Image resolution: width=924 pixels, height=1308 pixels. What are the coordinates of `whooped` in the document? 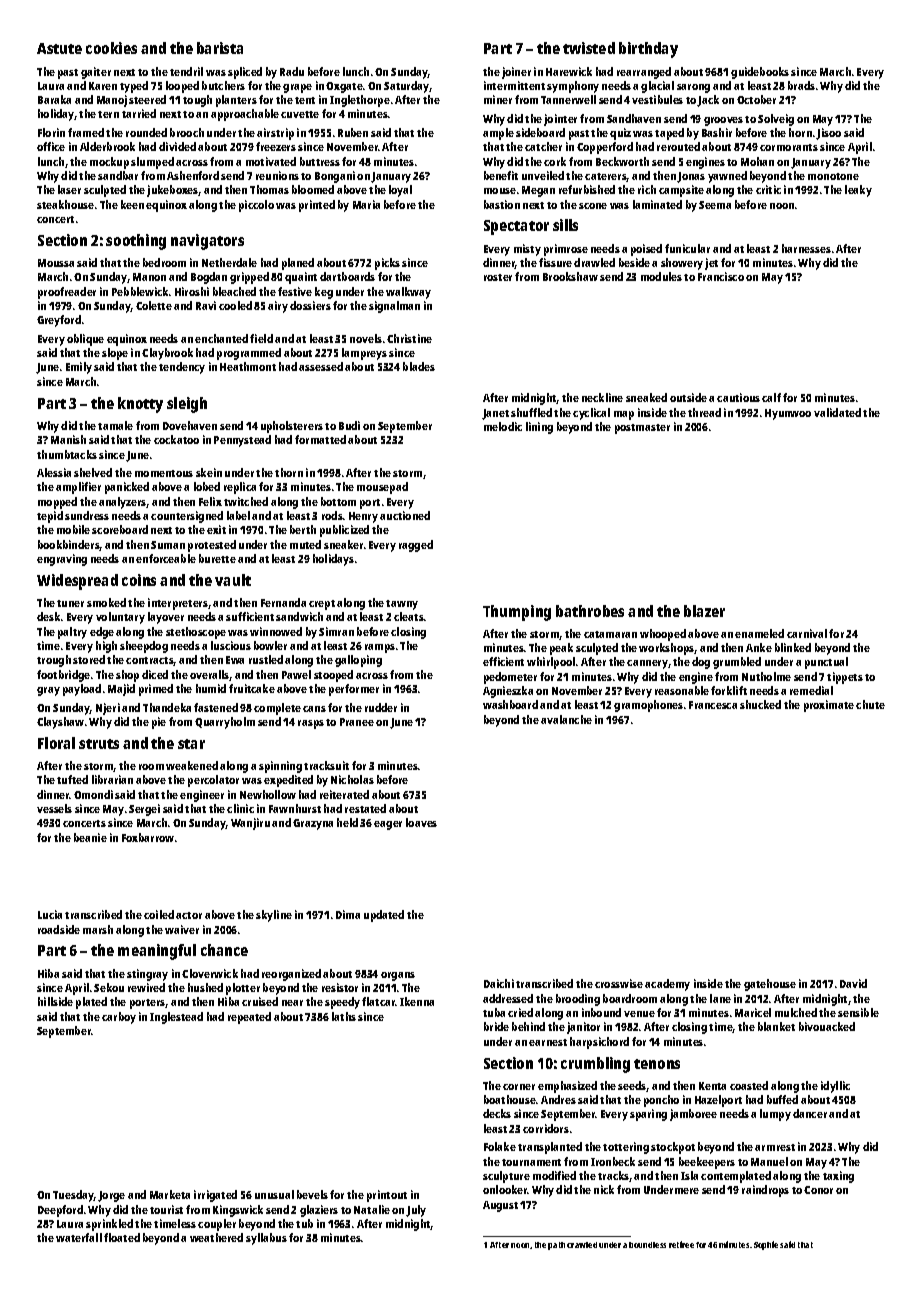 It's located at (663, 635).
